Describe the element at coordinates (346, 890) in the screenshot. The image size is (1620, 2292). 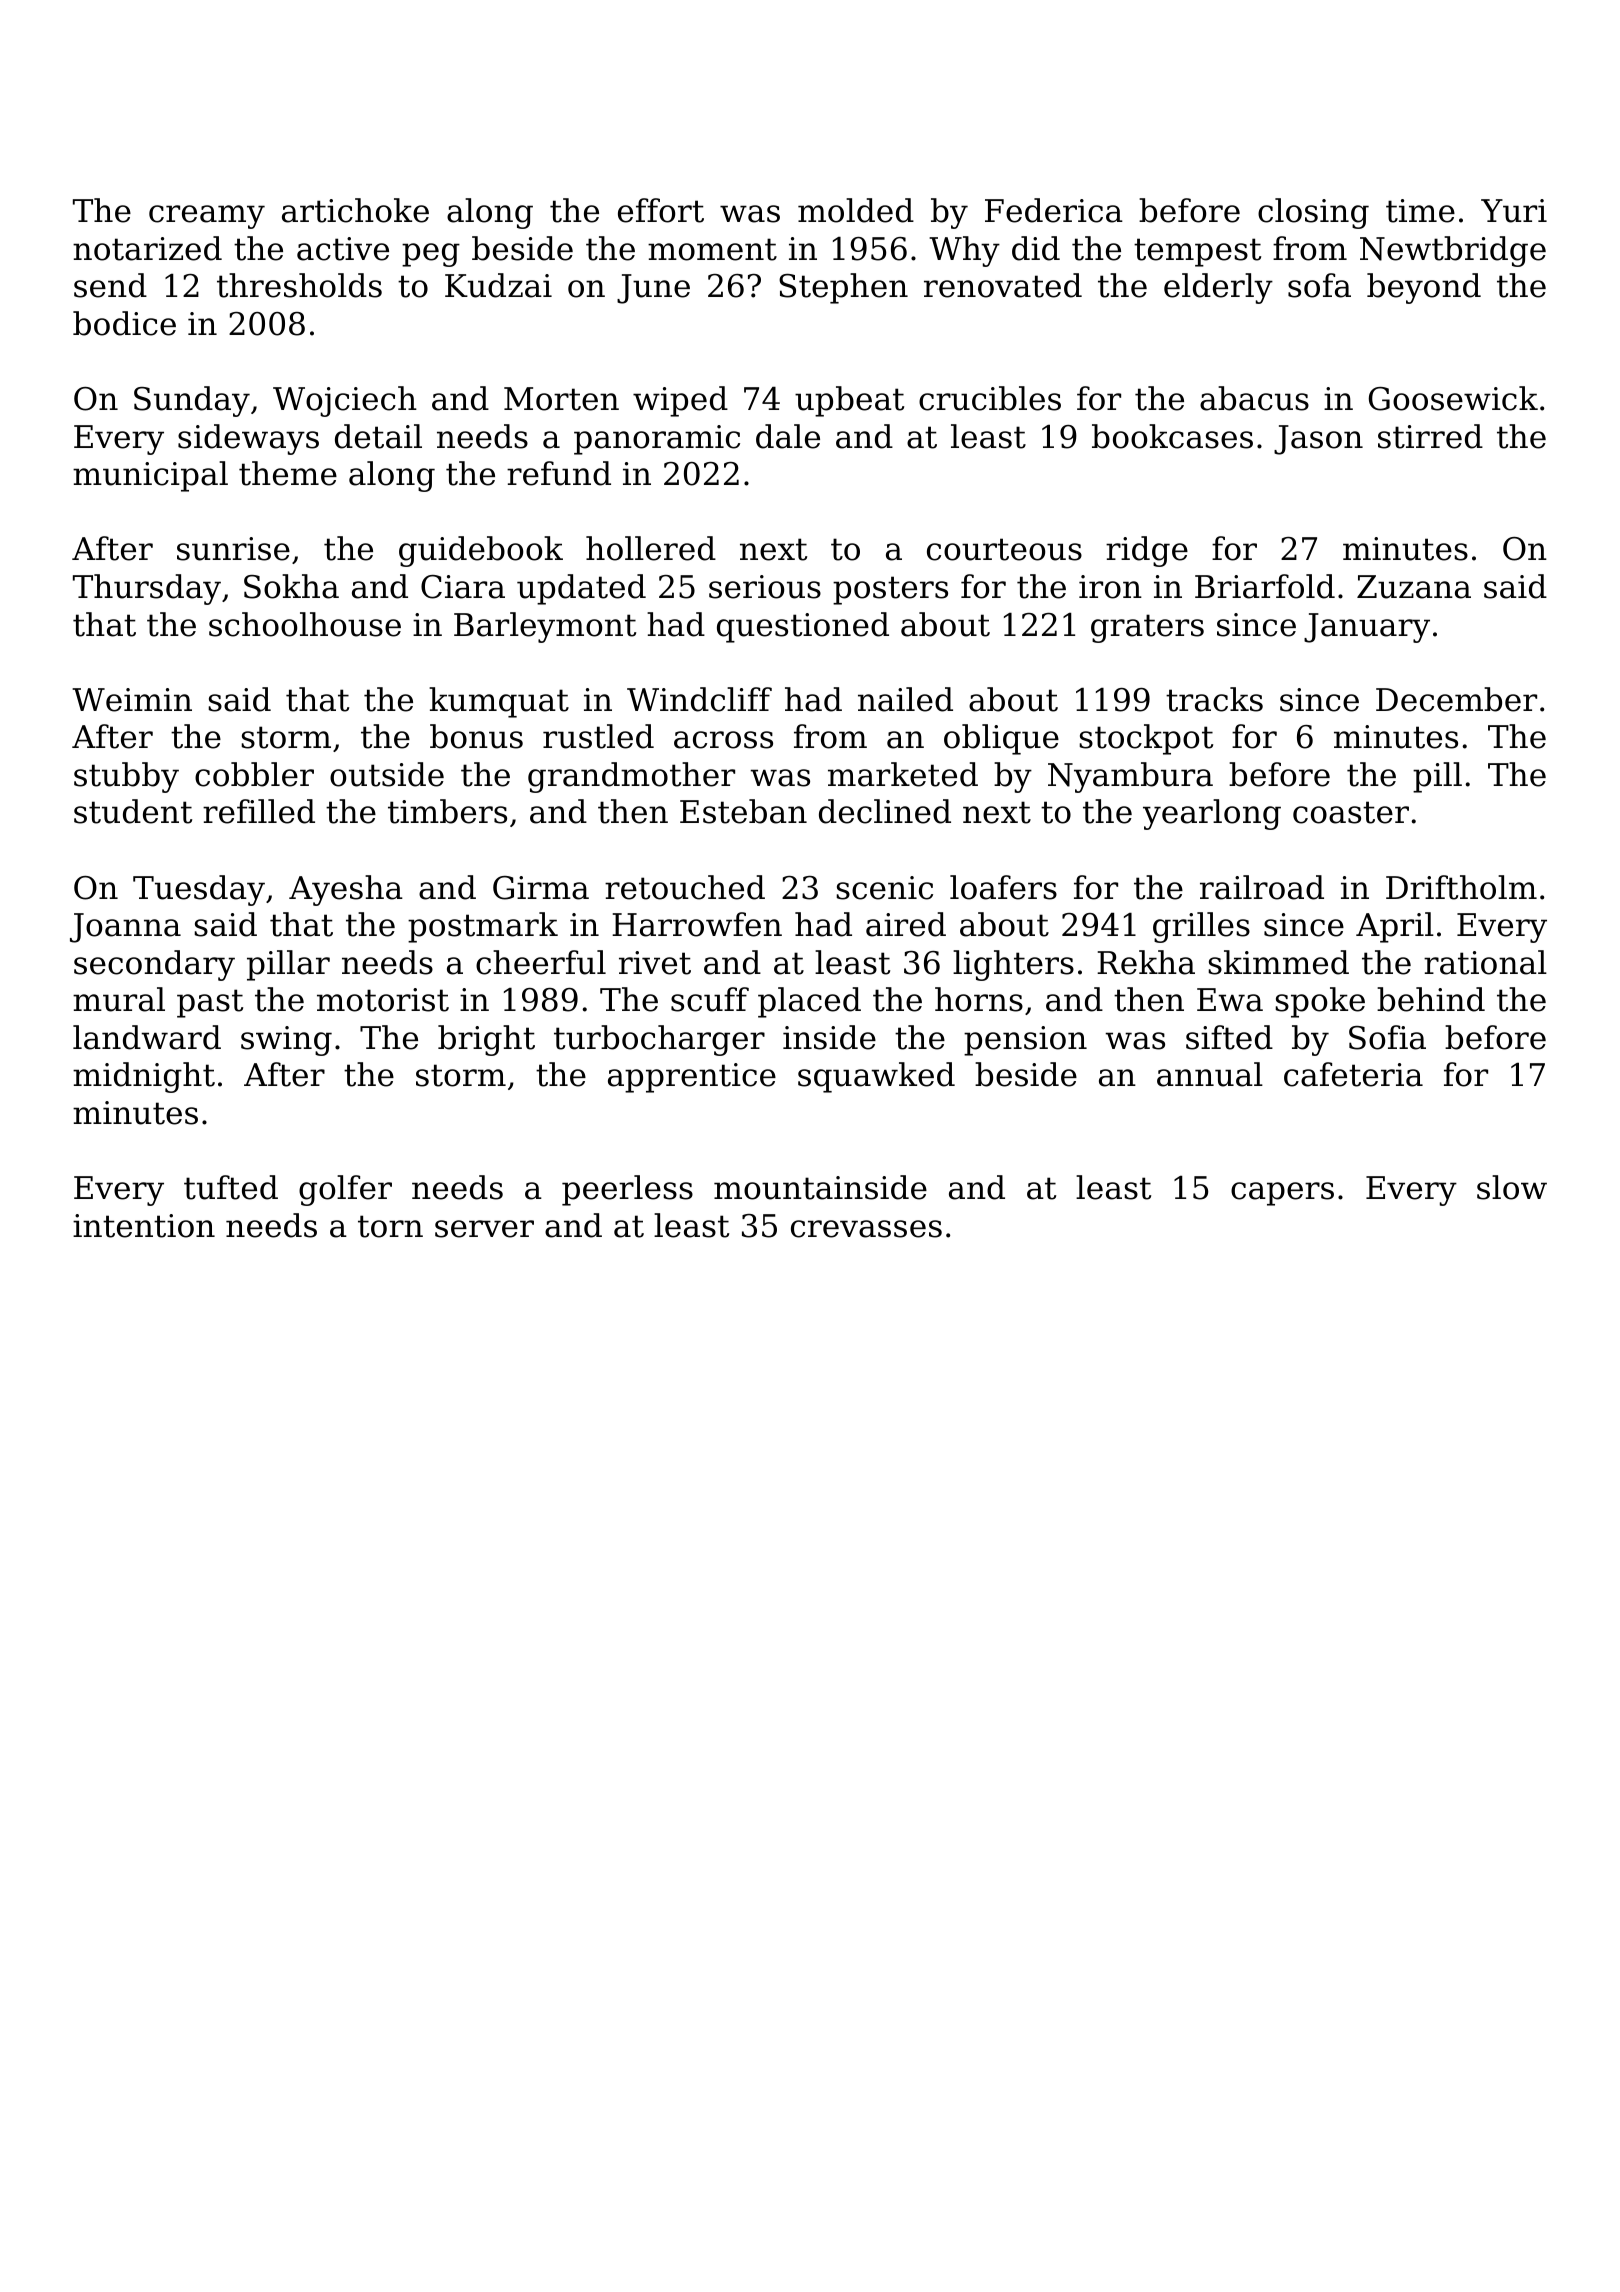
I see `Ayesha` at that location.
